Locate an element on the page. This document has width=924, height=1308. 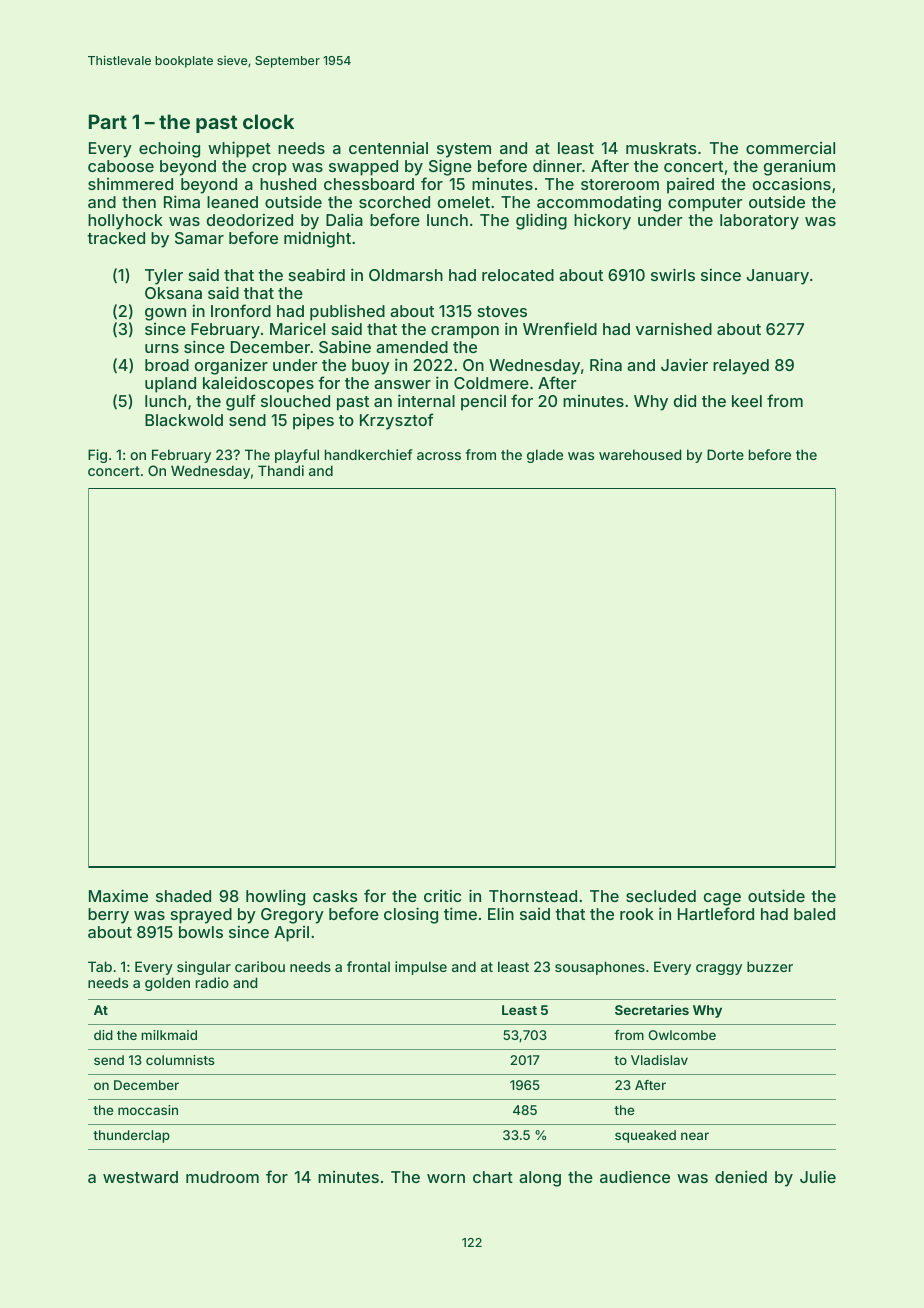
secluded is located at coordinates (661, 896).
